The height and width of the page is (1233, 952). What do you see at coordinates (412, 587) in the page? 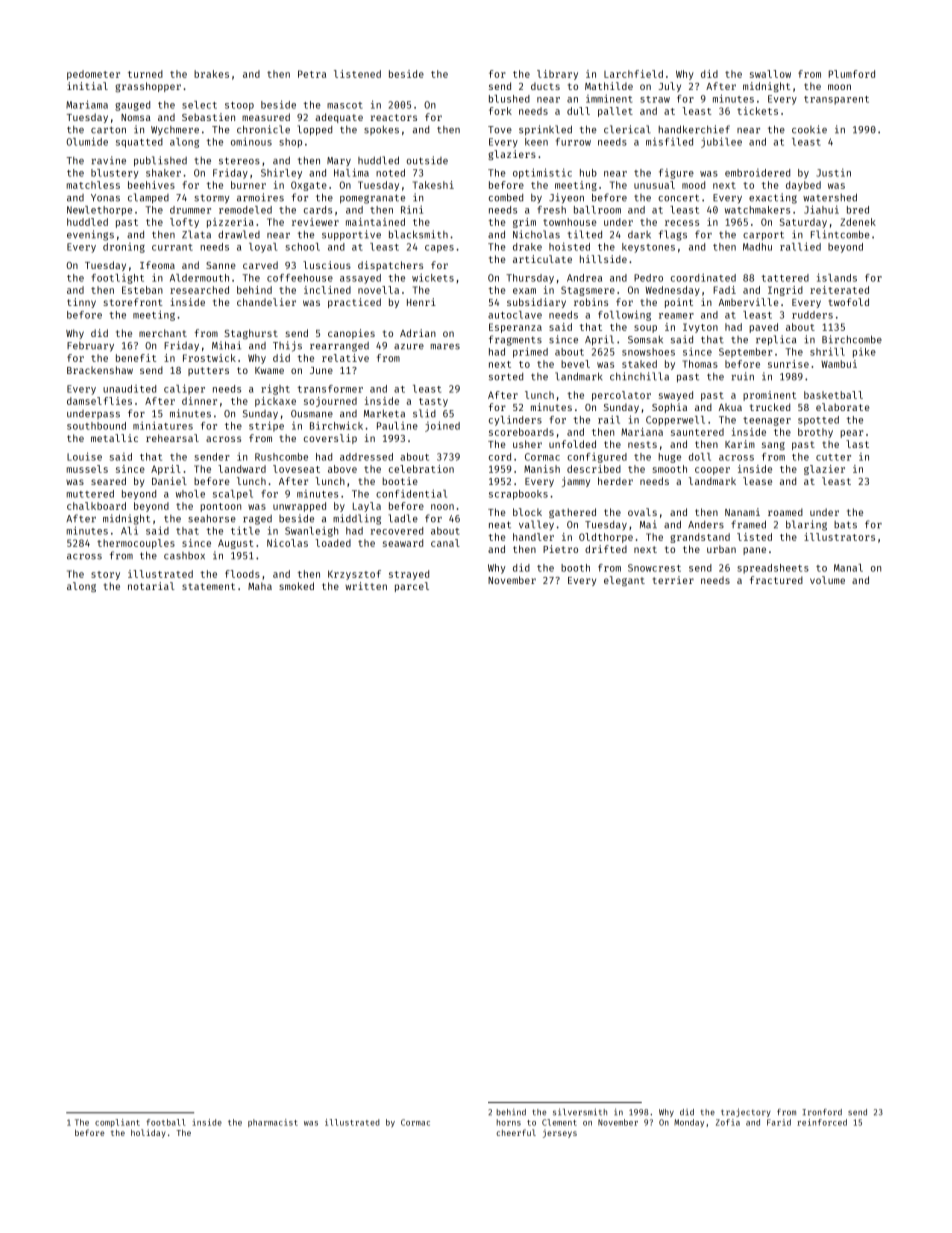
I see `parcel` at bounding box center [412, 587].
